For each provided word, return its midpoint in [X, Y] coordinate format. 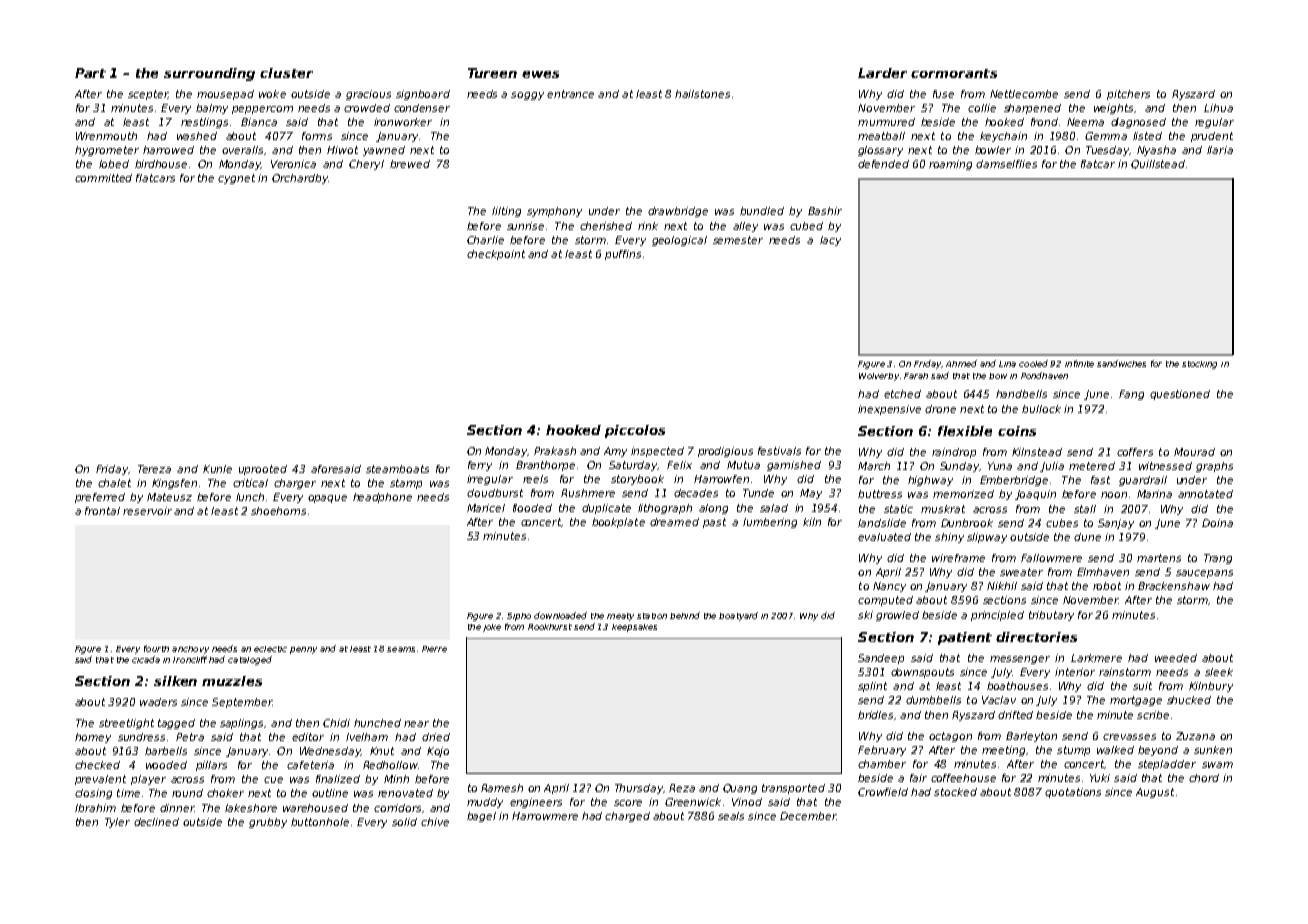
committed [103, 178]
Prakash [555, 451]
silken [175, 681]
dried [436, 737]
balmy [212, 109]
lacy [830, 241]
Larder [882, 73]
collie [982, 108]
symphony [554, 212]
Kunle [217, 469]
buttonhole [320, 822]
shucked [1189, 700]
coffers [1135, 452]
